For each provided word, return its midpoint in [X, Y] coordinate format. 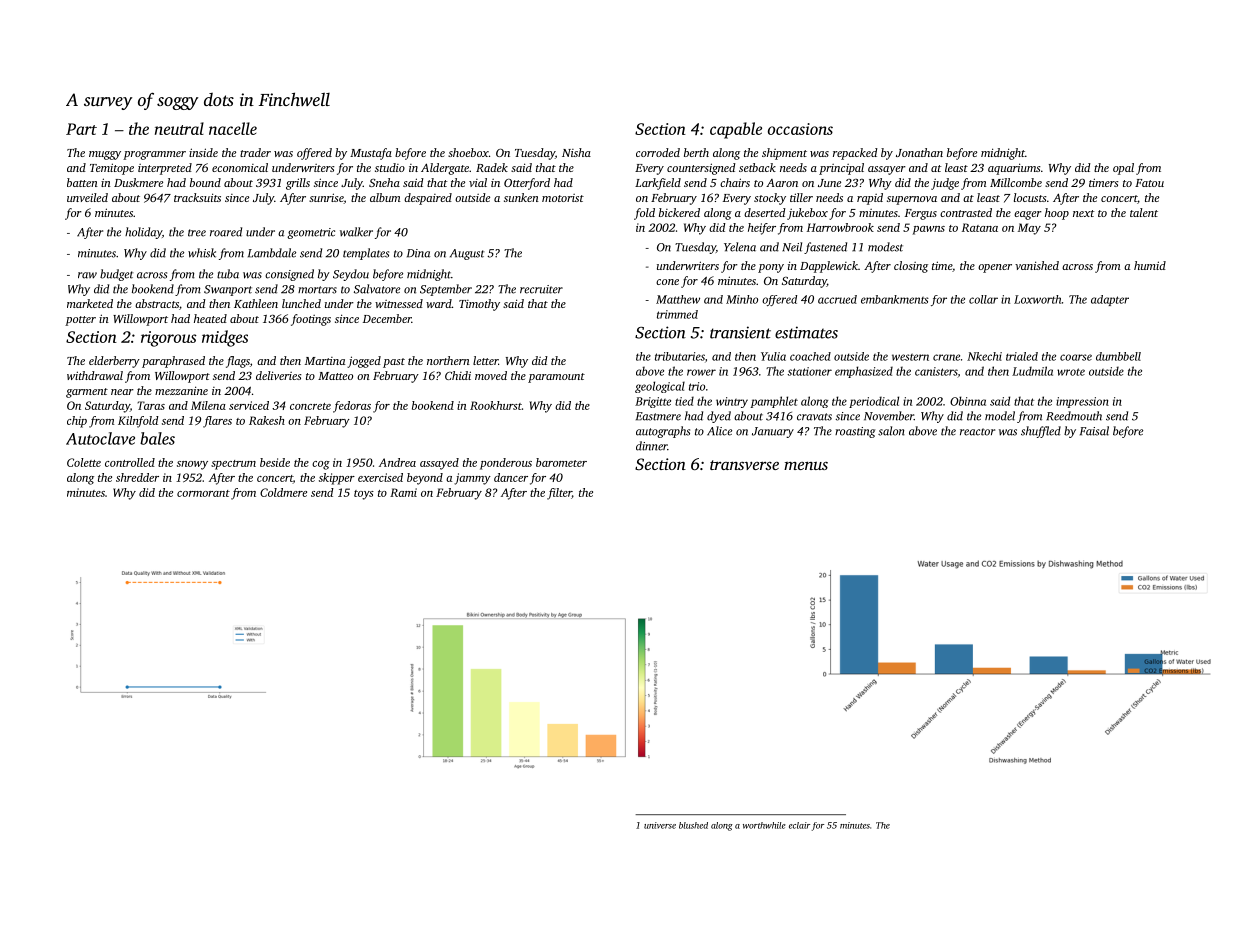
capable [736, 130]
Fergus [921, 214]
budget [117, 275]
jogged [364, 362]
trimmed [677, 314]
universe [660, 825]
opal [1123, 169]
